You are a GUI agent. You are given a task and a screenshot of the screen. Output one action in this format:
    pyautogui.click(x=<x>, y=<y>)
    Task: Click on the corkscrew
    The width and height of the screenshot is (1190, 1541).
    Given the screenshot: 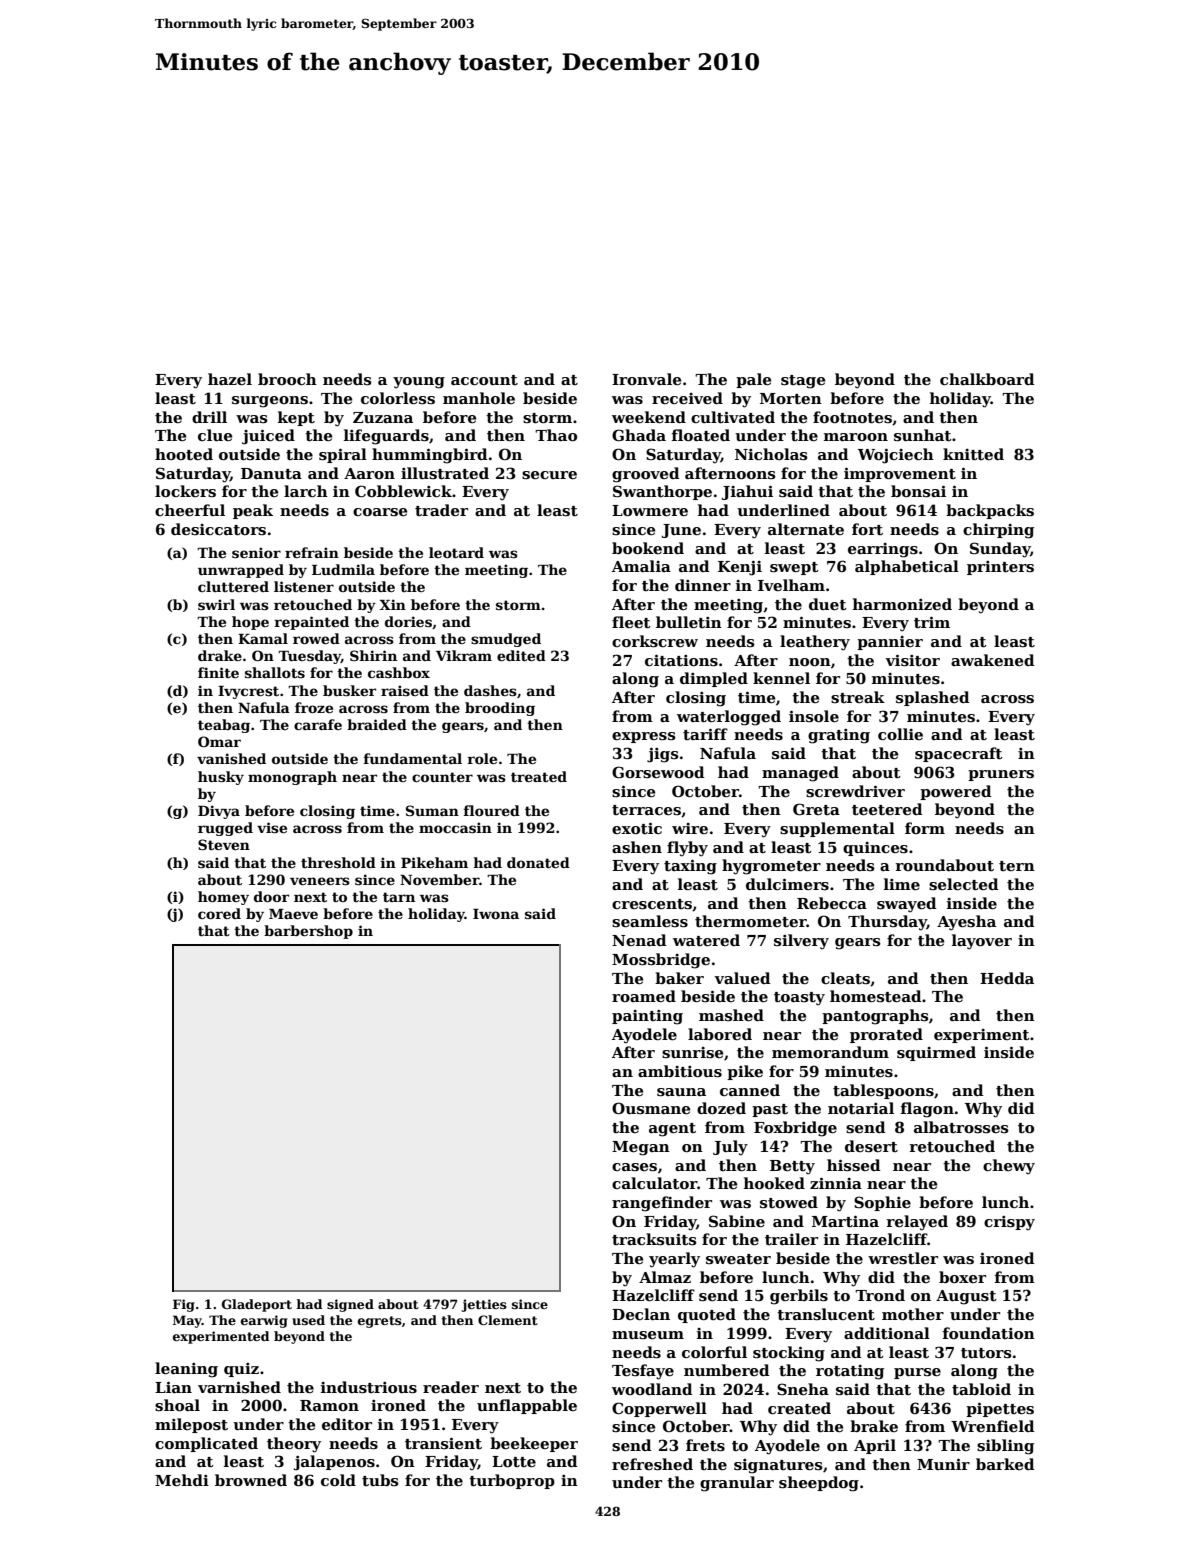 What is the action you would take?
    pyautogui.click(x=655, y=641)
